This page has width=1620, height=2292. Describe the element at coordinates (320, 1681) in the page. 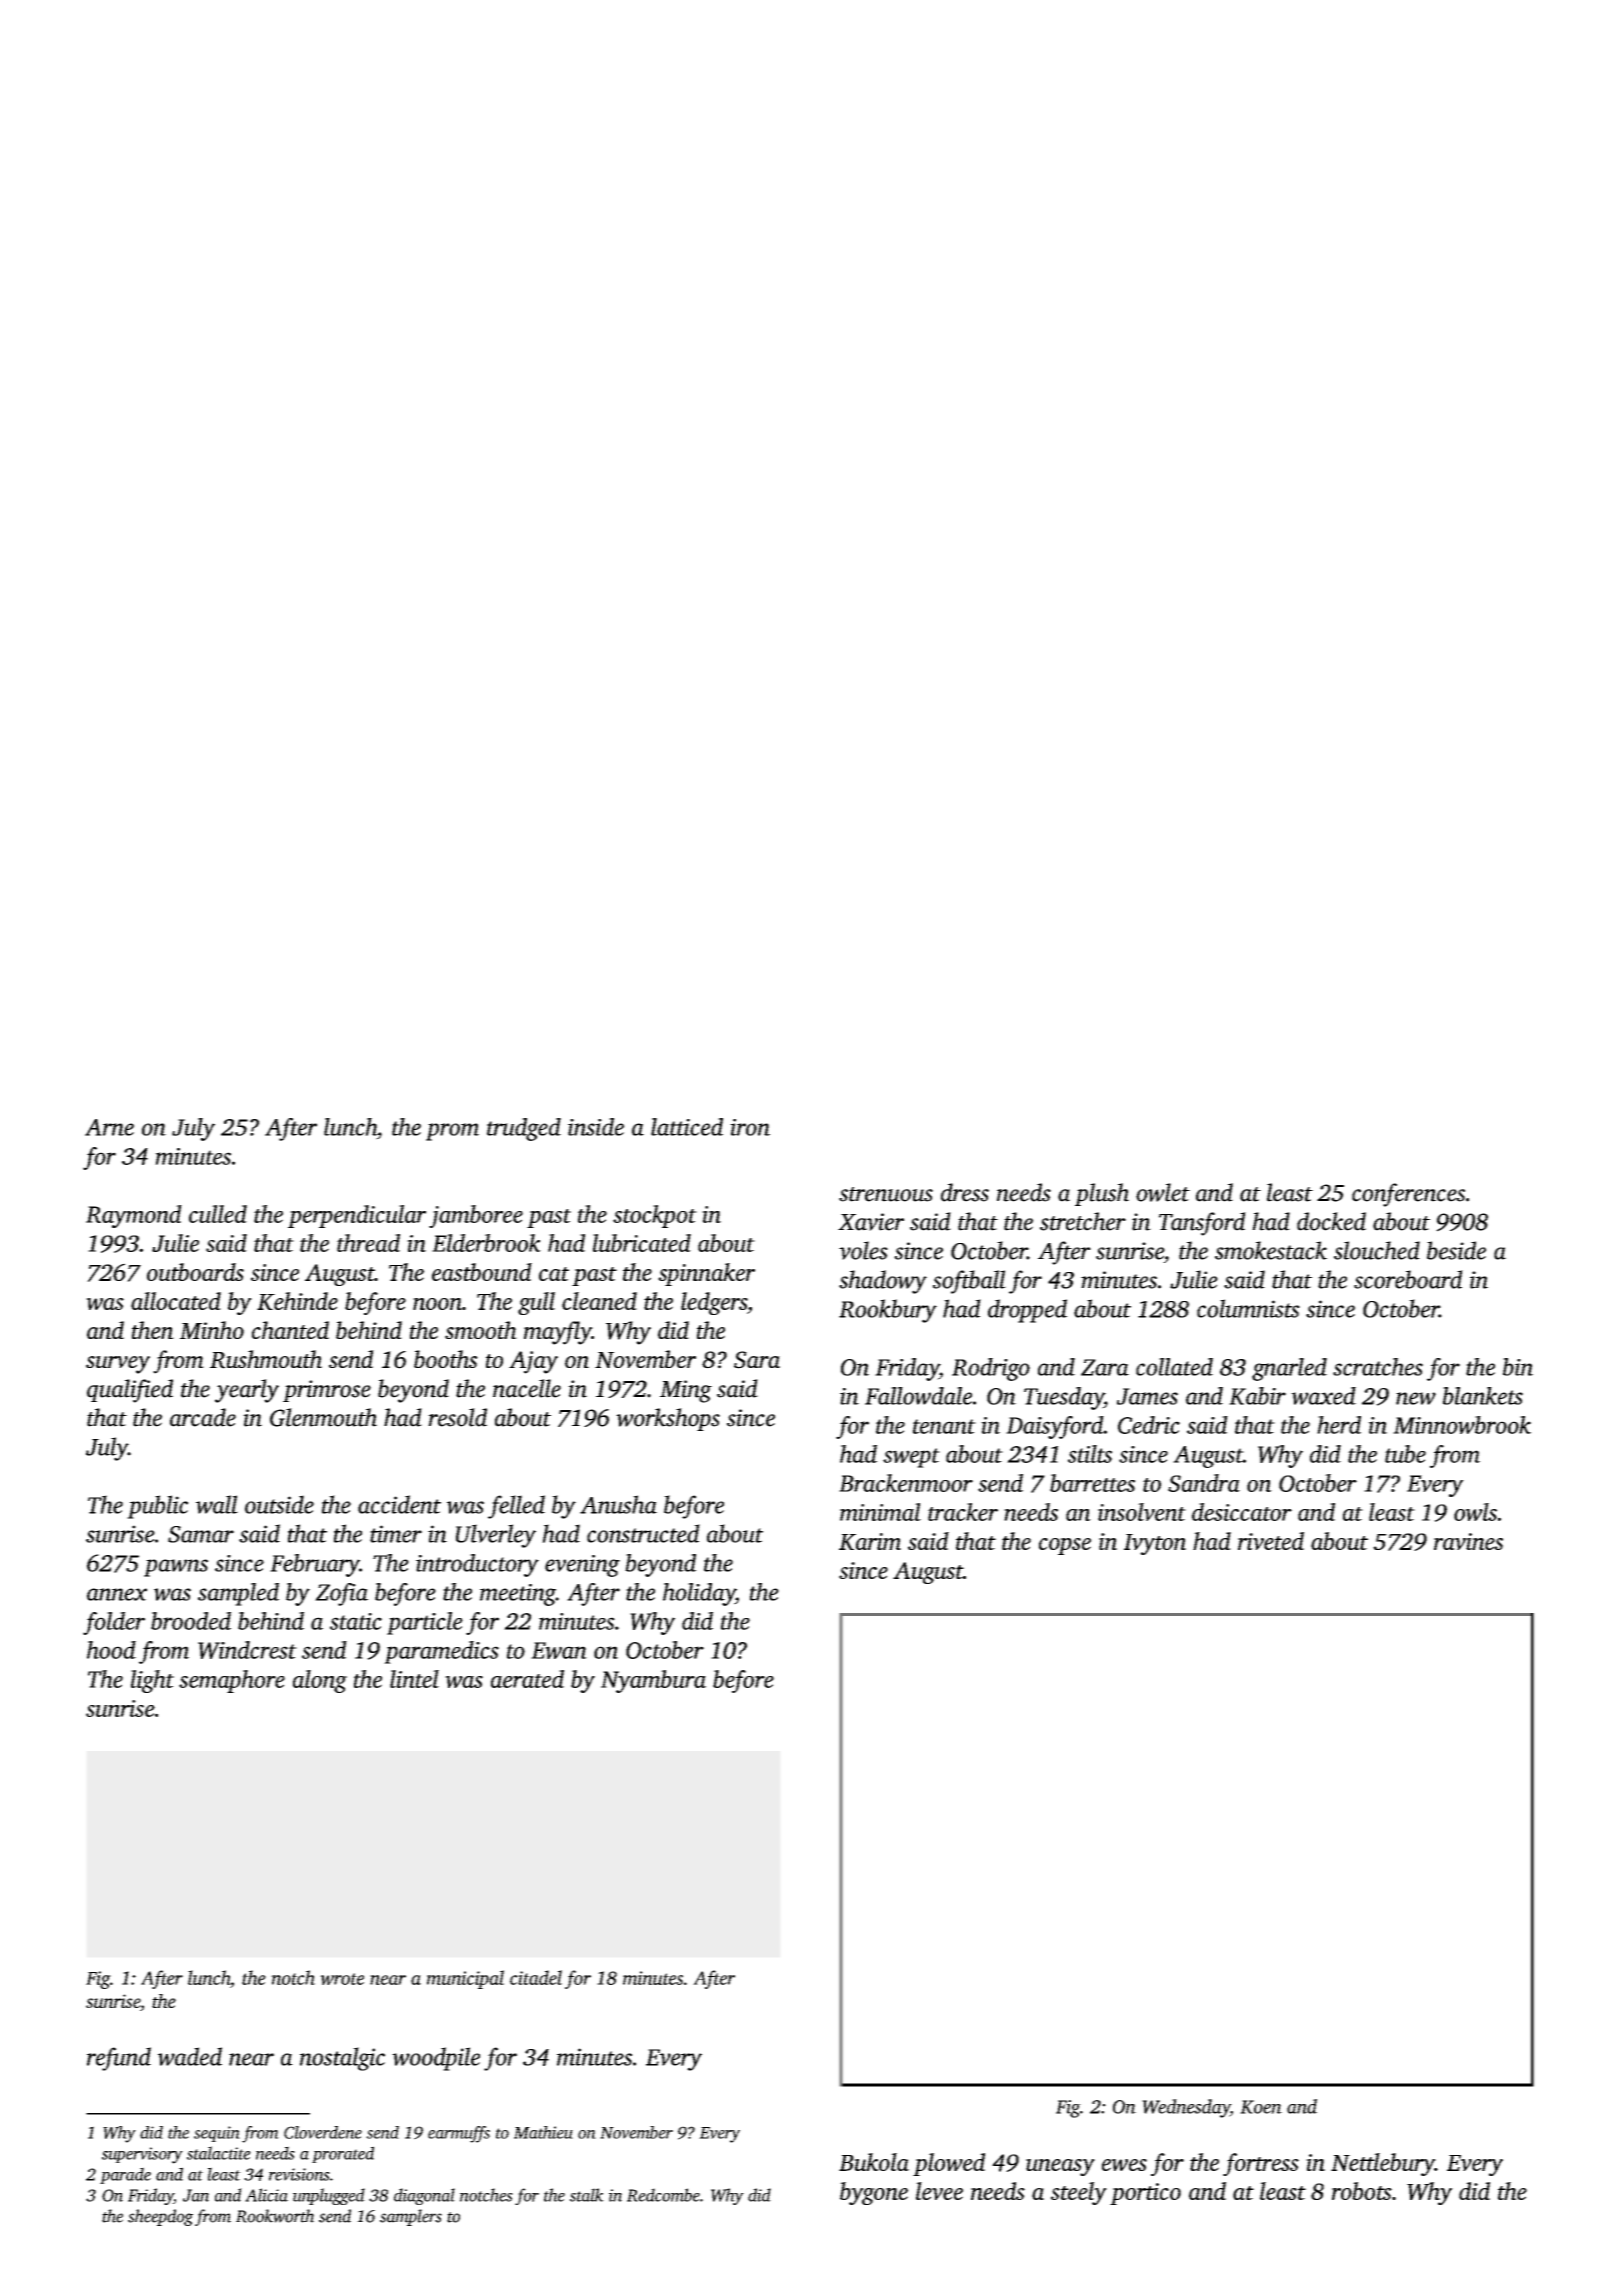

I see `along` at that location.
